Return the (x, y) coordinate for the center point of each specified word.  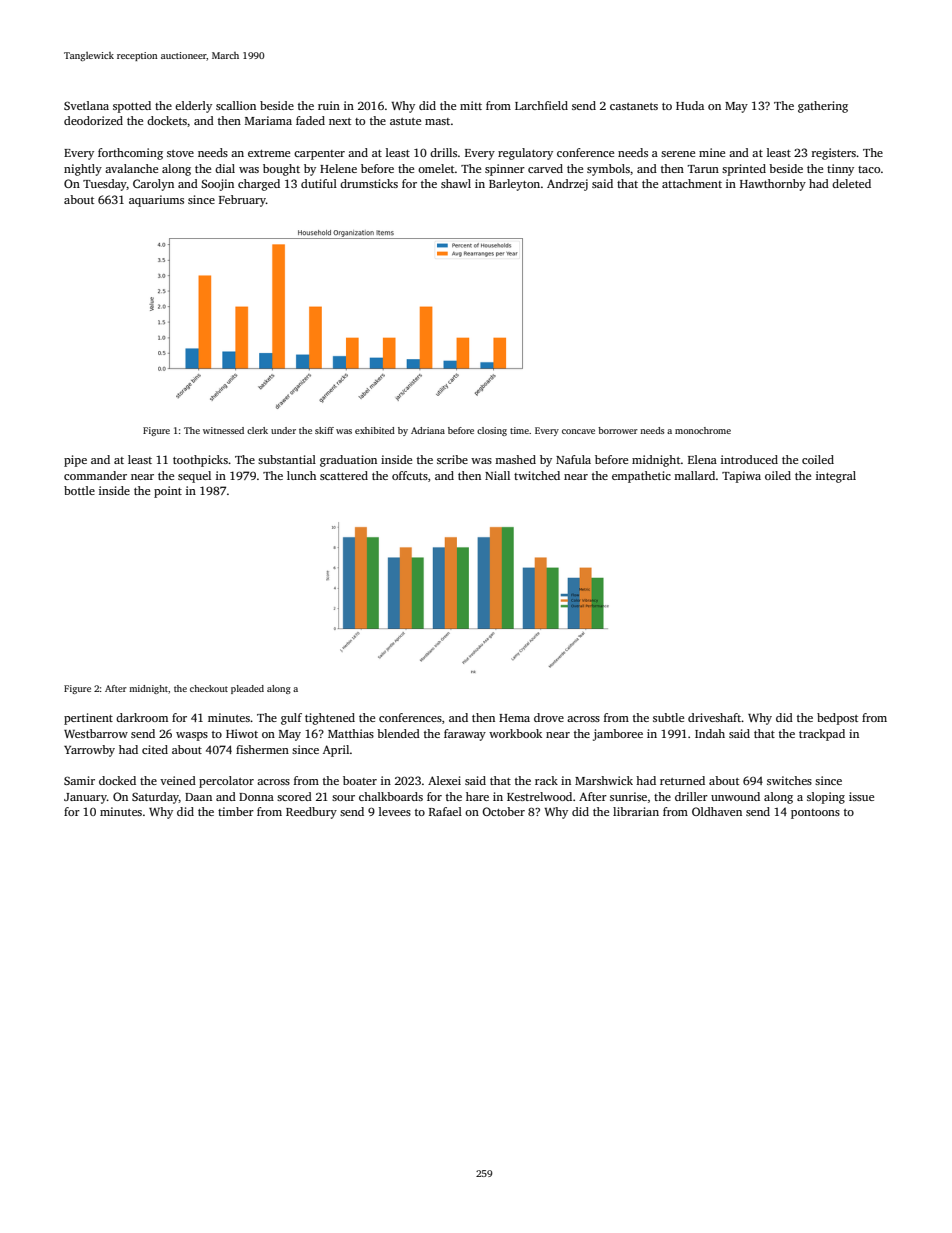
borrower (618, 430)
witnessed (223, 430)
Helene (338, 168)
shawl (456, 183)
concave (578, 431)
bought (281, 170)
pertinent (88, 719)
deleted (851, 183)
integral (836, 477)
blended (398, 733)
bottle (79, 490)
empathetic (641, 477)
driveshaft (715, 717)
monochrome (703, 430)
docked (117, 780)
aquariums (156, 201)
